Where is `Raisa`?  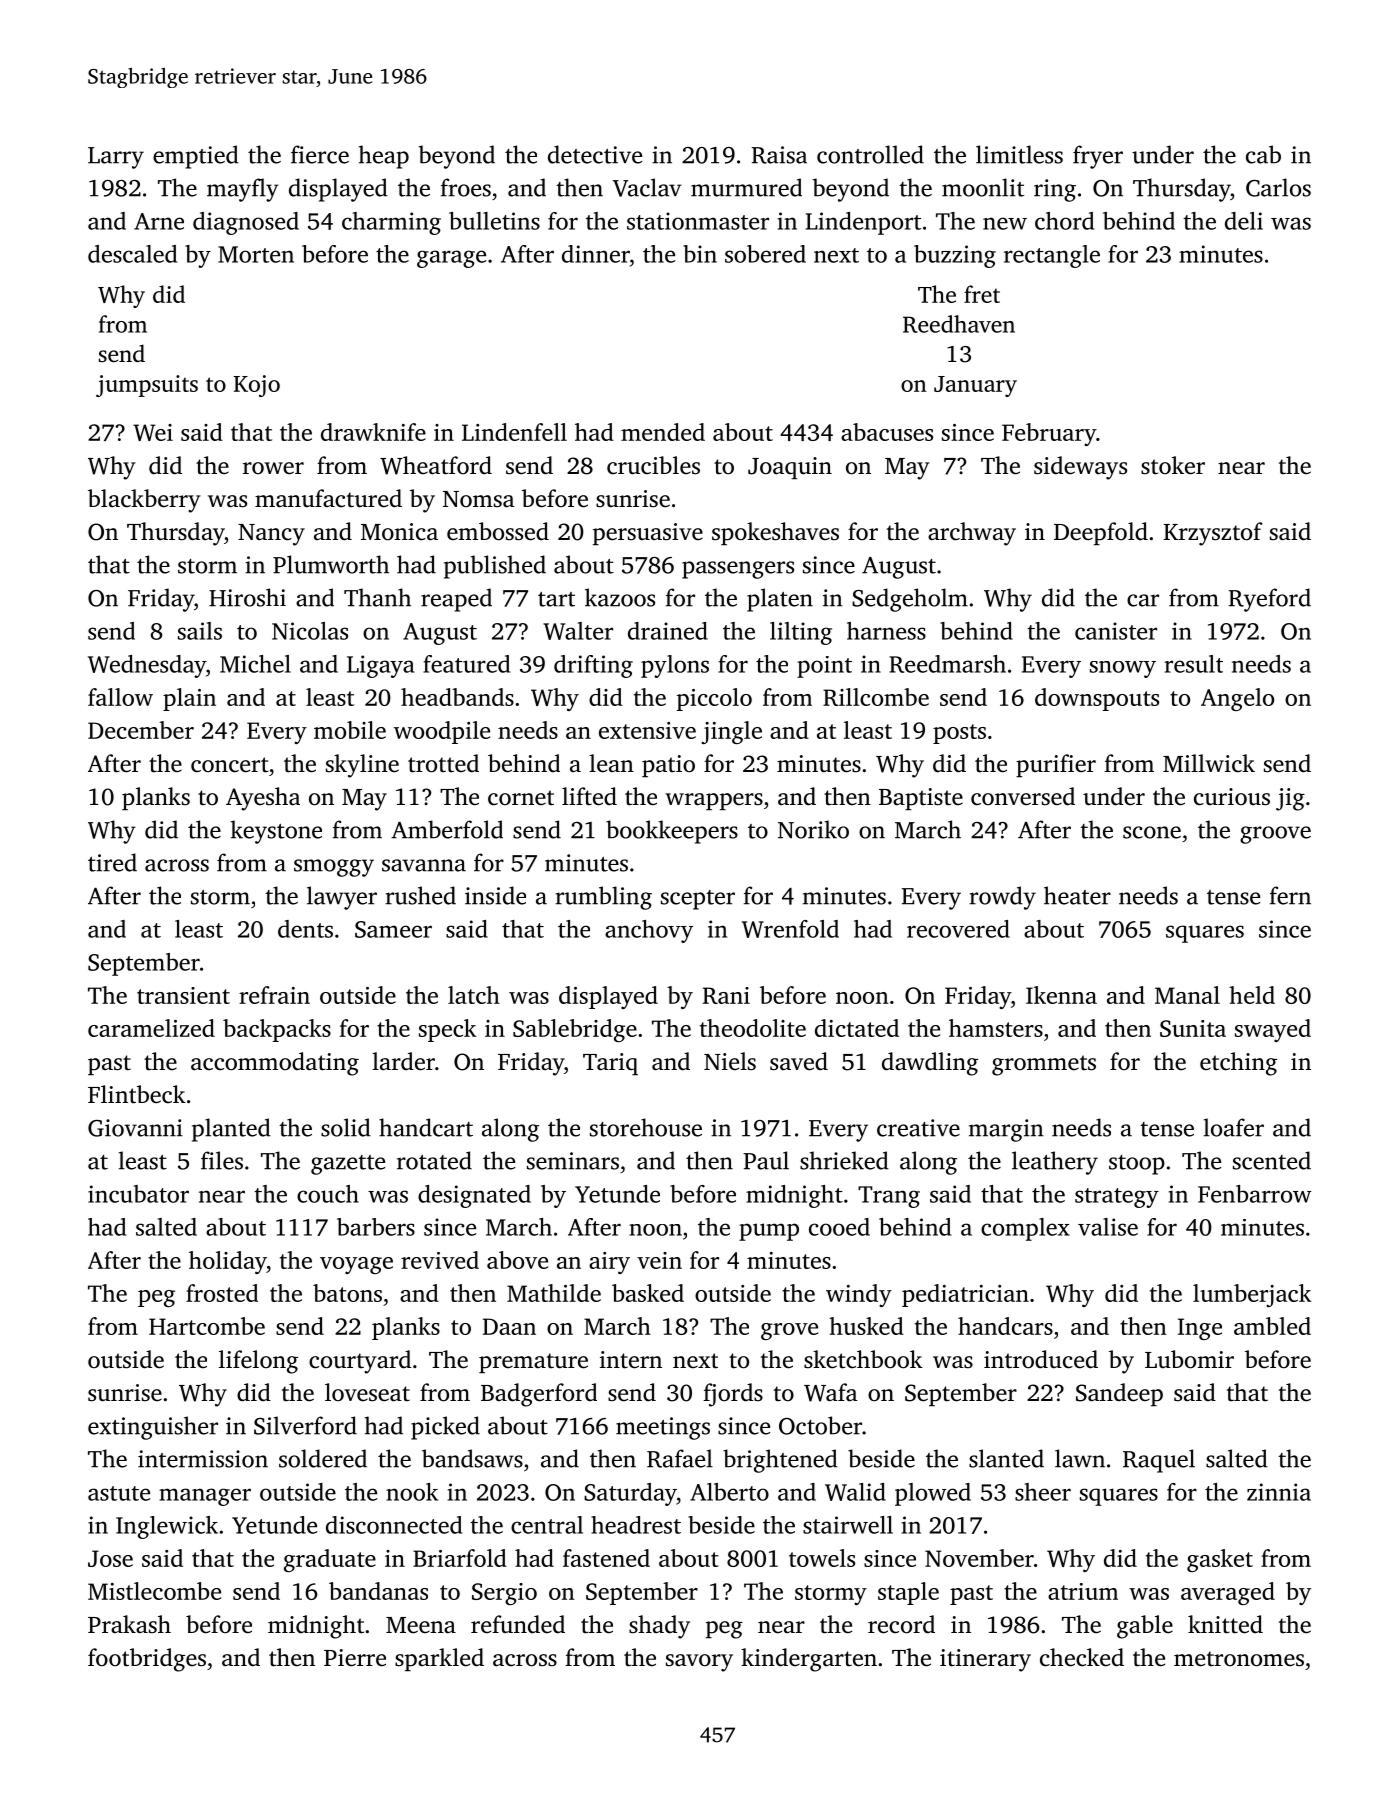
Raisa is located at coordinates (779, 155).
